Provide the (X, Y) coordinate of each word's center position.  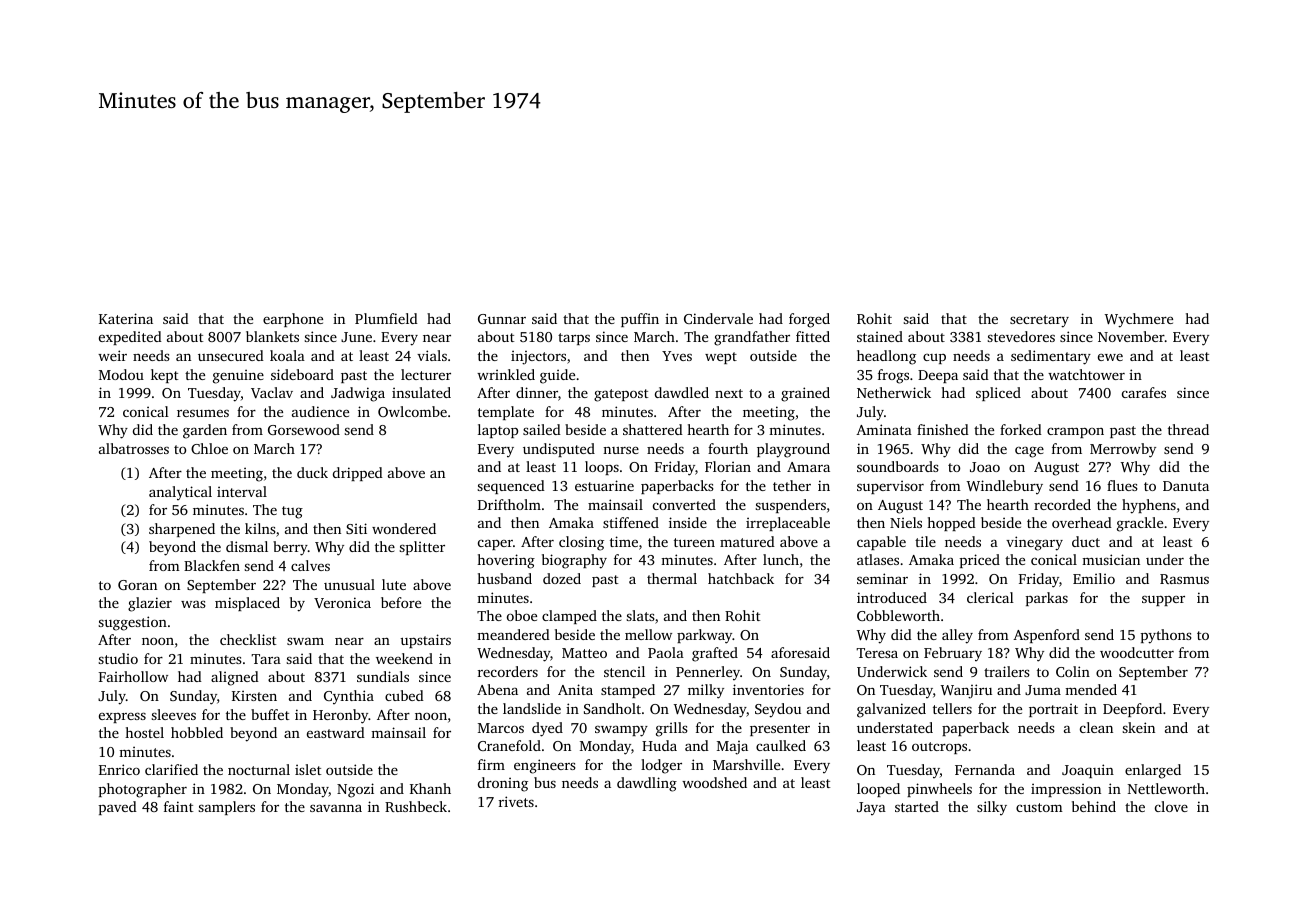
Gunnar (502, 319)
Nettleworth (1166, 788)
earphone (293, 320)
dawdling (647, 784)
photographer (143, 790)
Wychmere (1139, 320)
